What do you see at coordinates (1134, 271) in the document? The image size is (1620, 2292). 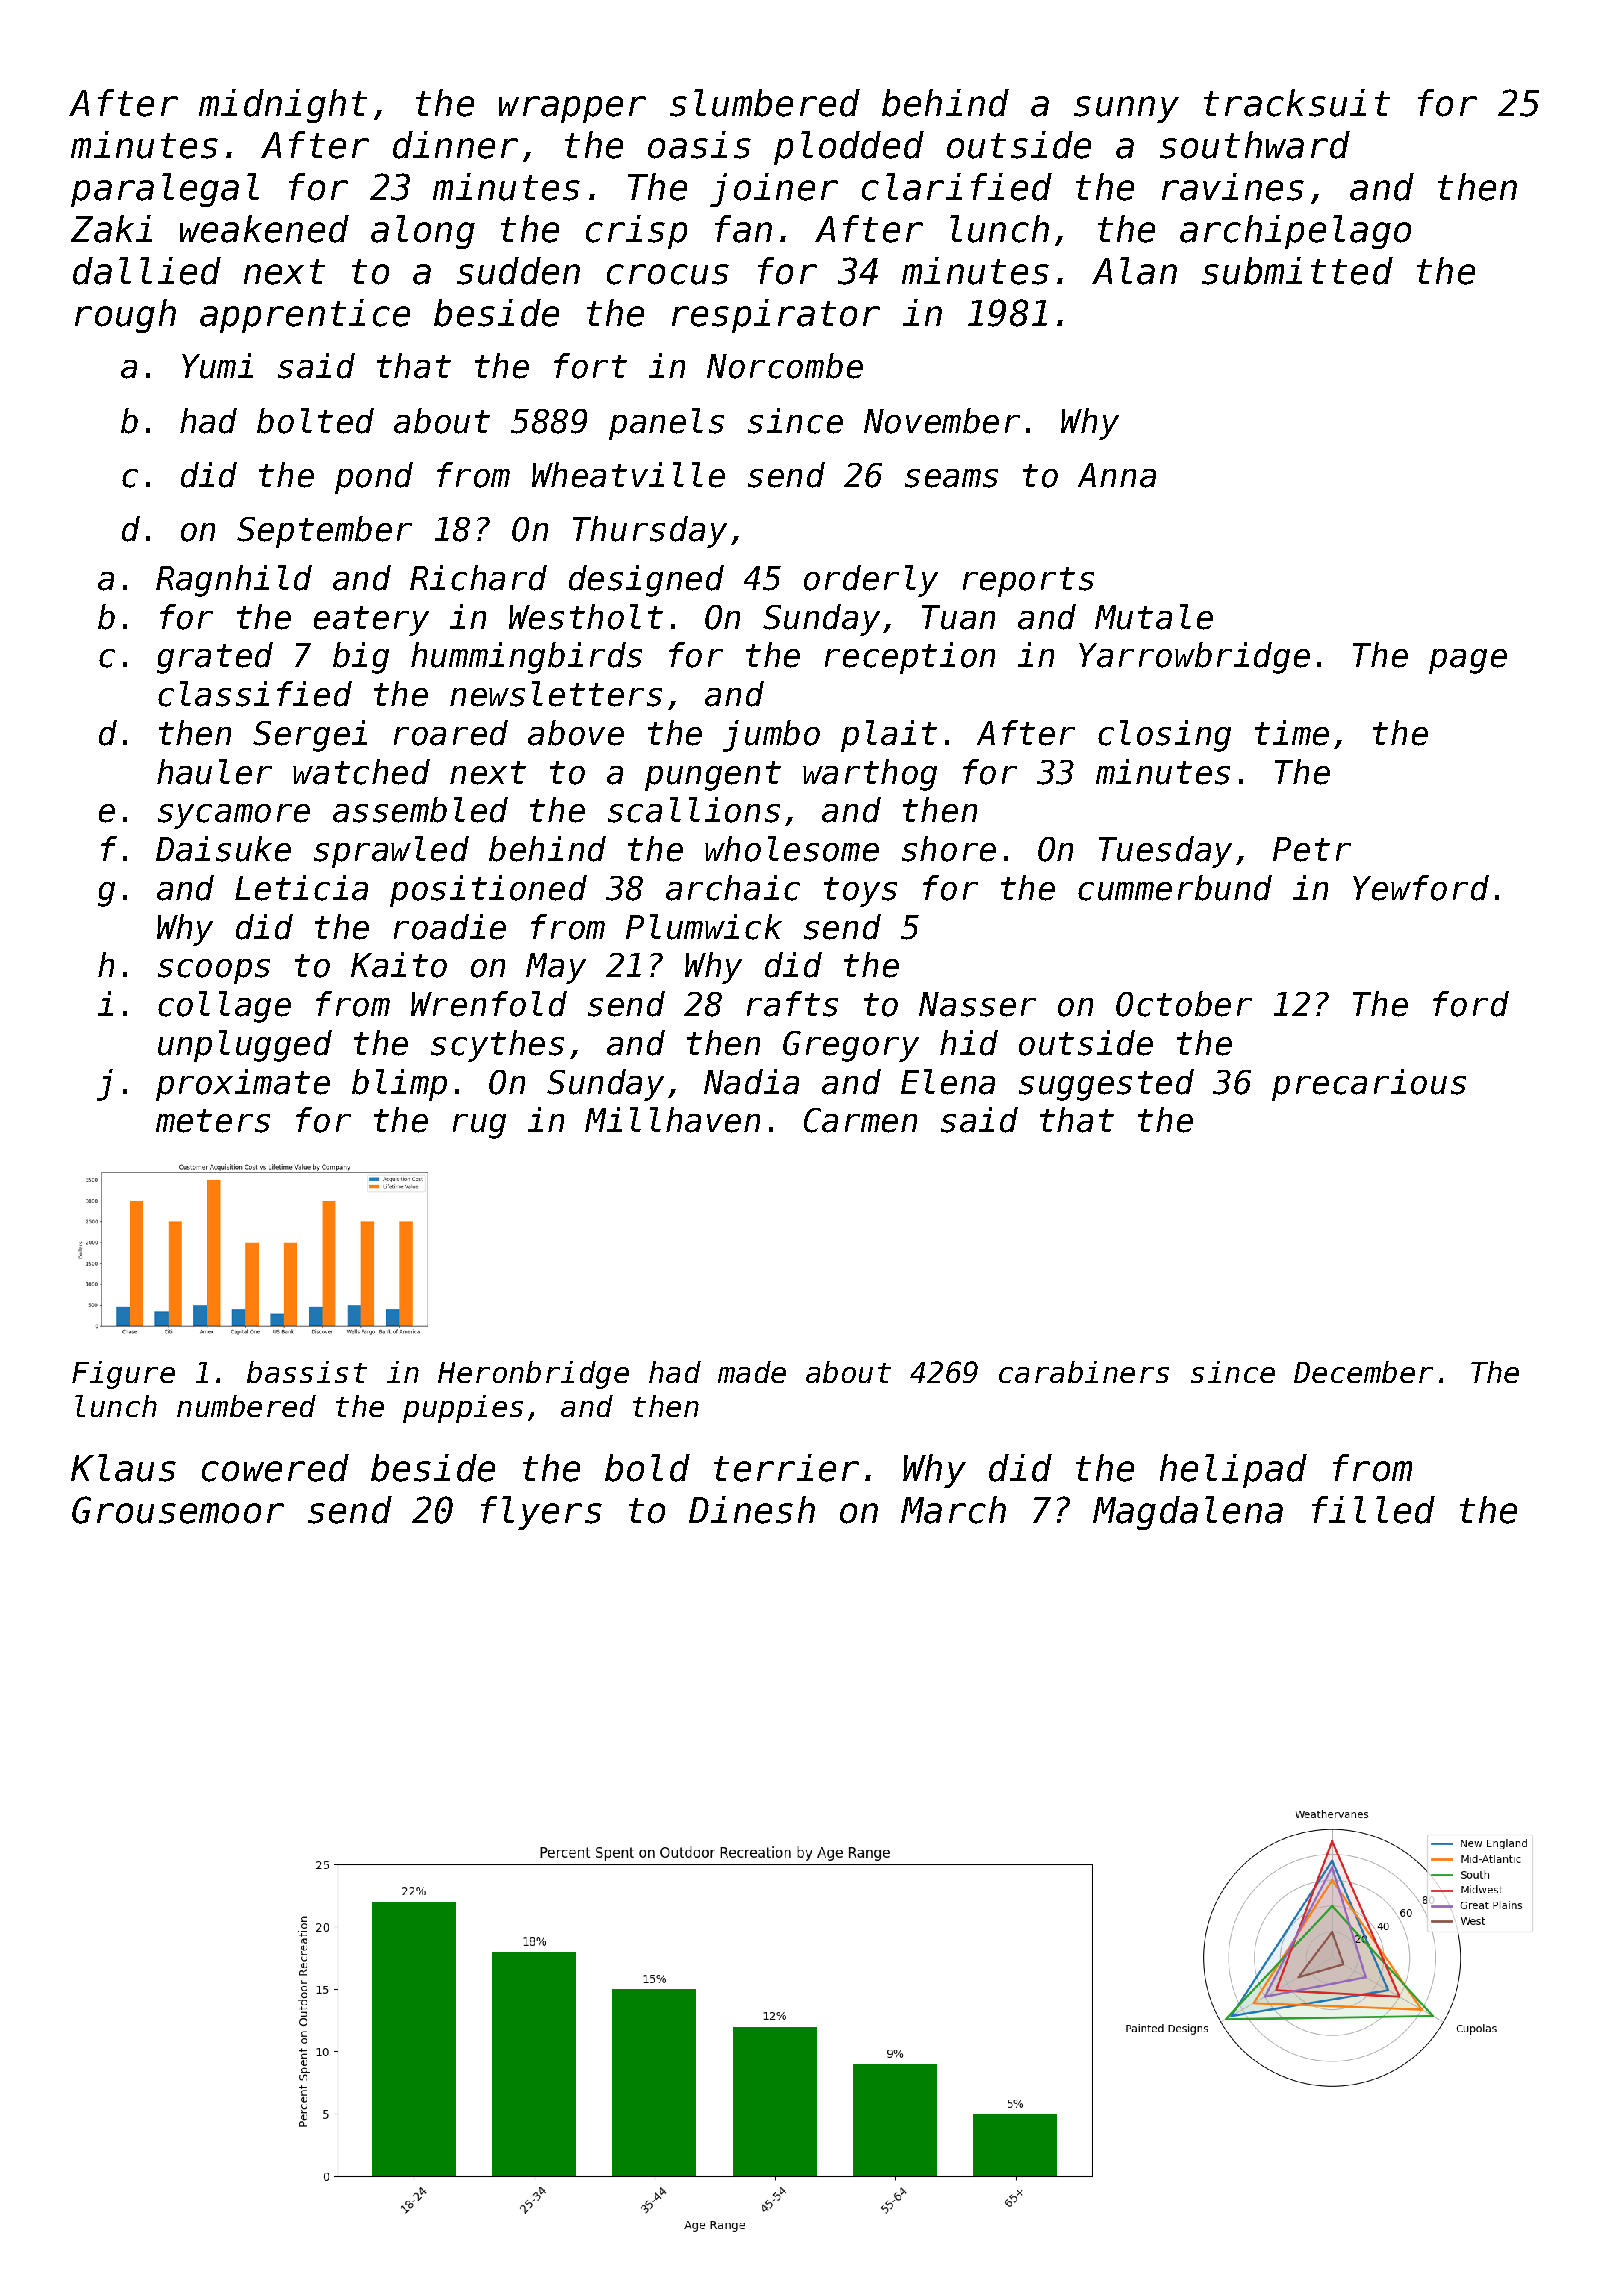 I see `Alan` at bounding box center [1134, 271].
